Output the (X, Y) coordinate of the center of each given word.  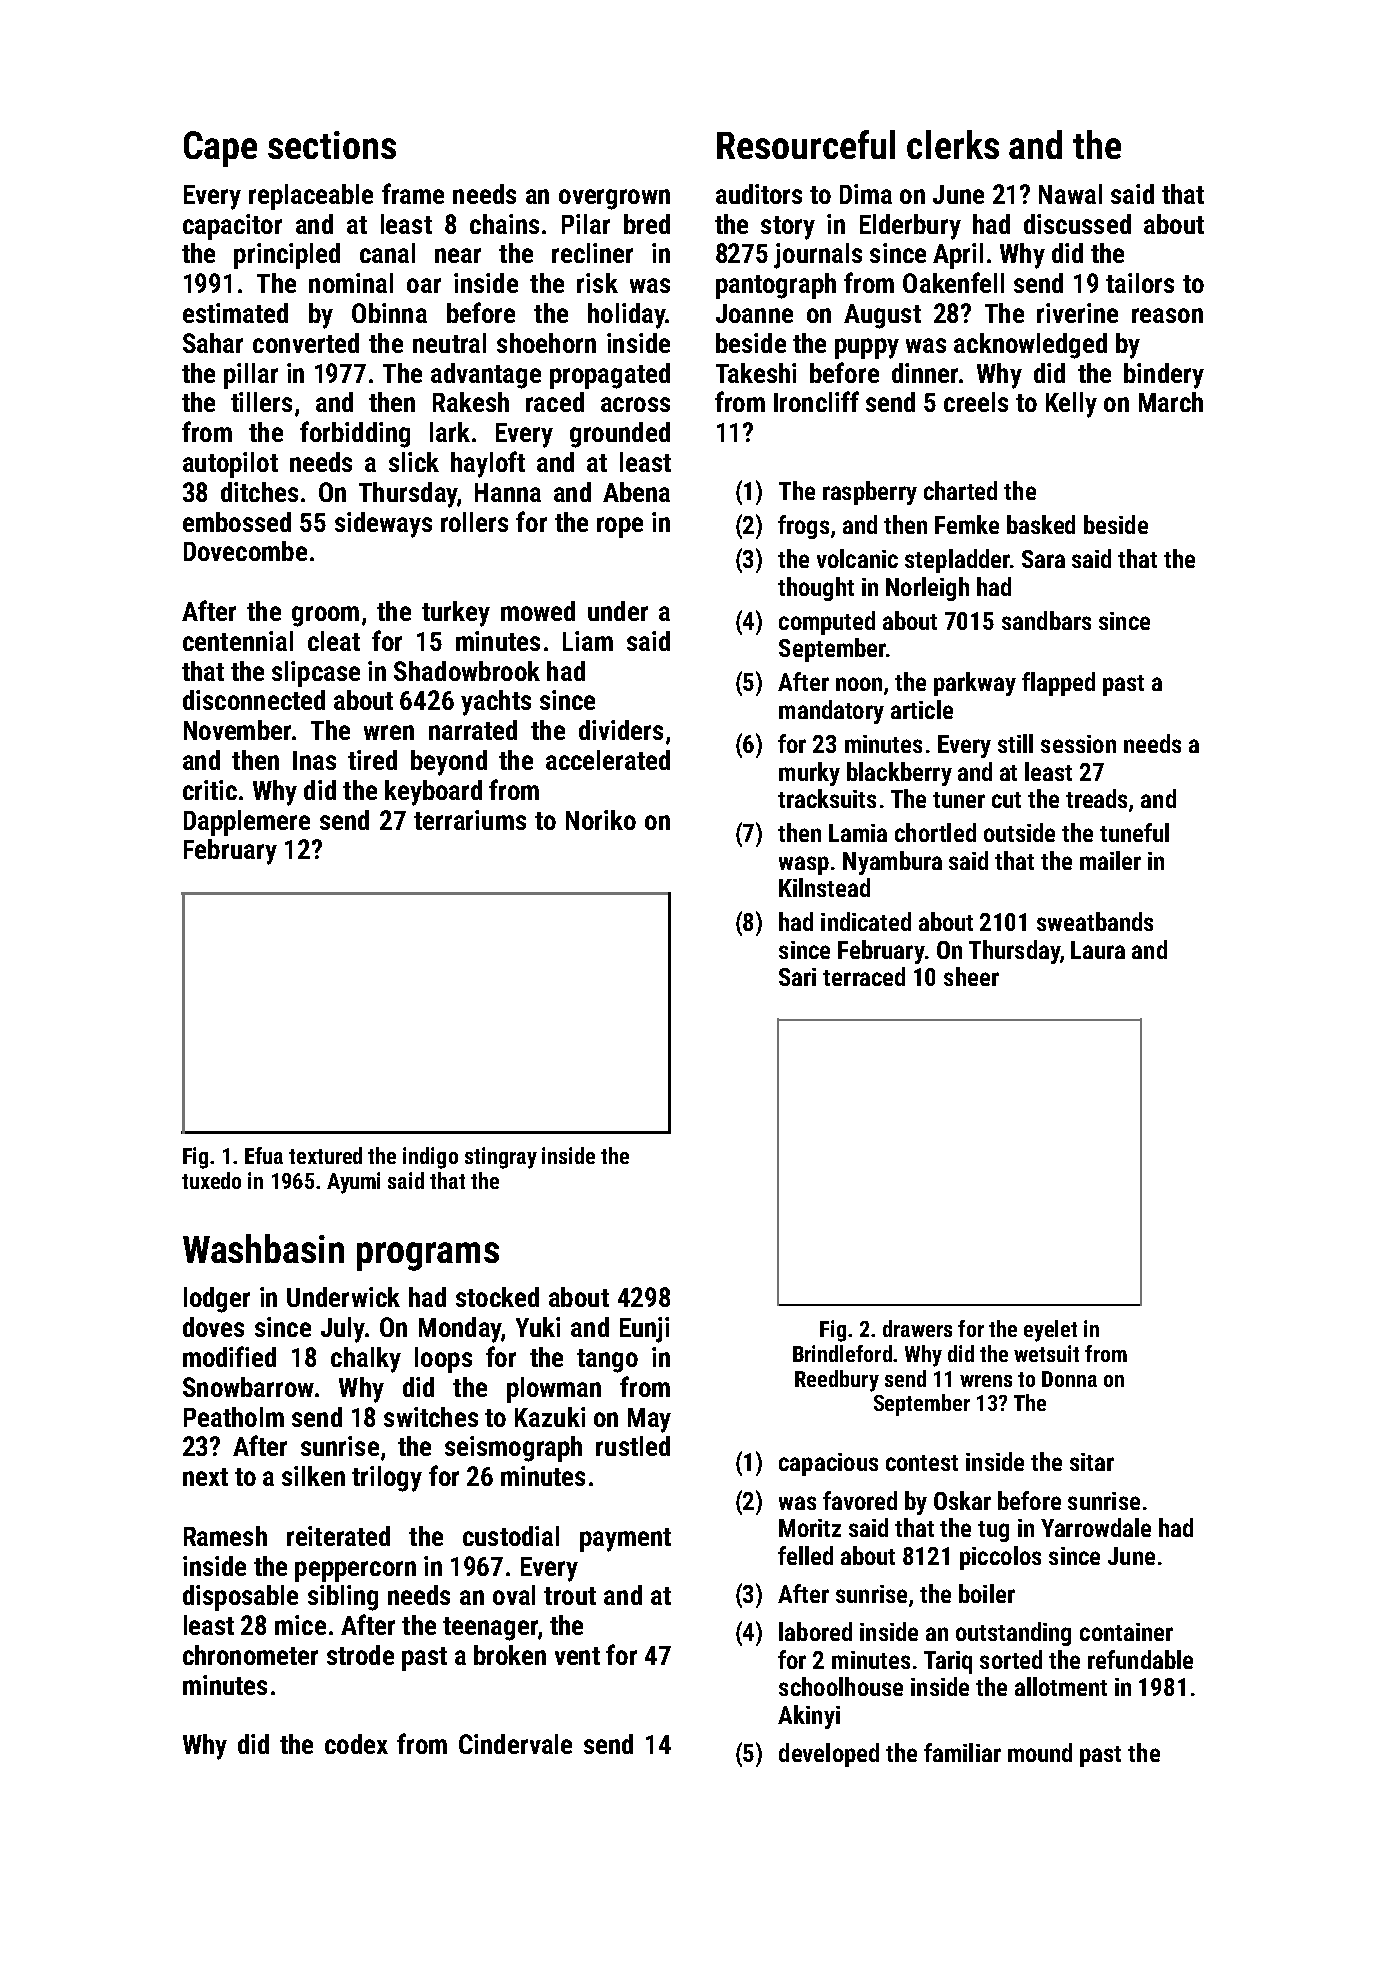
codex (356, 1744)
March (1171, 402)
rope (620, 527)
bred (647, 224)
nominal (351, 283)
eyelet (1050, 1331)
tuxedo (211, 1180)
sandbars (1046, 620)
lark (450, 432)
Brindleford (842, 1353)
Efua (264, 1155)
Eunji (644, 1330)
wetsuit (1046, 1353)
